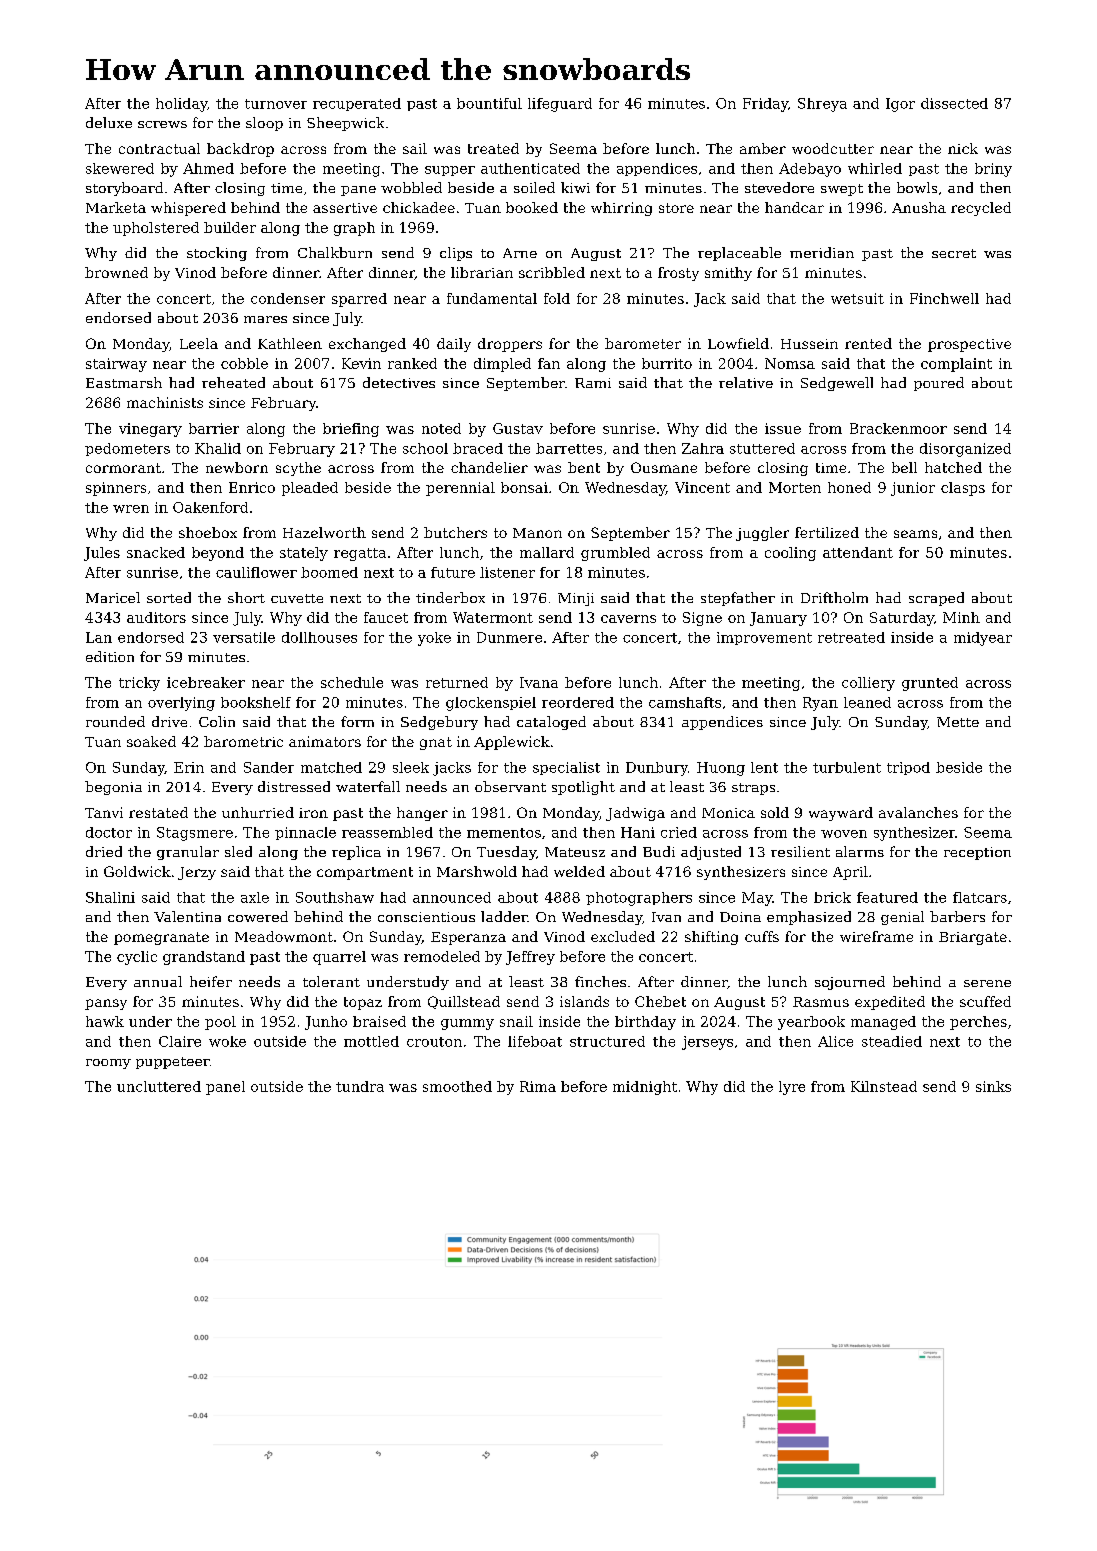 The image size is (1097, 1551). Describe the element at coordinates (977, 853) in the document. I see `reception` at that location.
